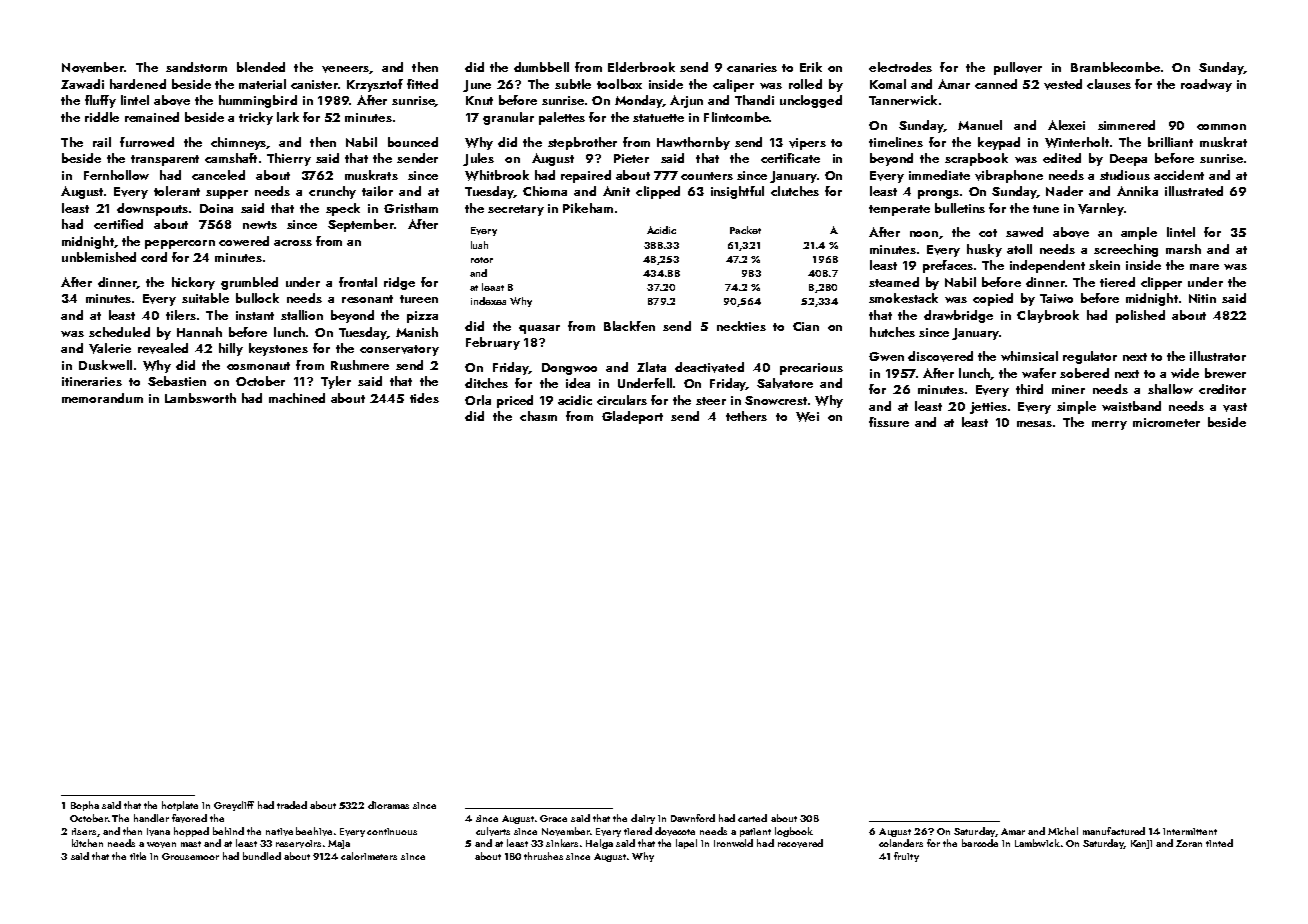 This page has width=1308, height=924. I want to click on pullover, so click(1018, 68).
